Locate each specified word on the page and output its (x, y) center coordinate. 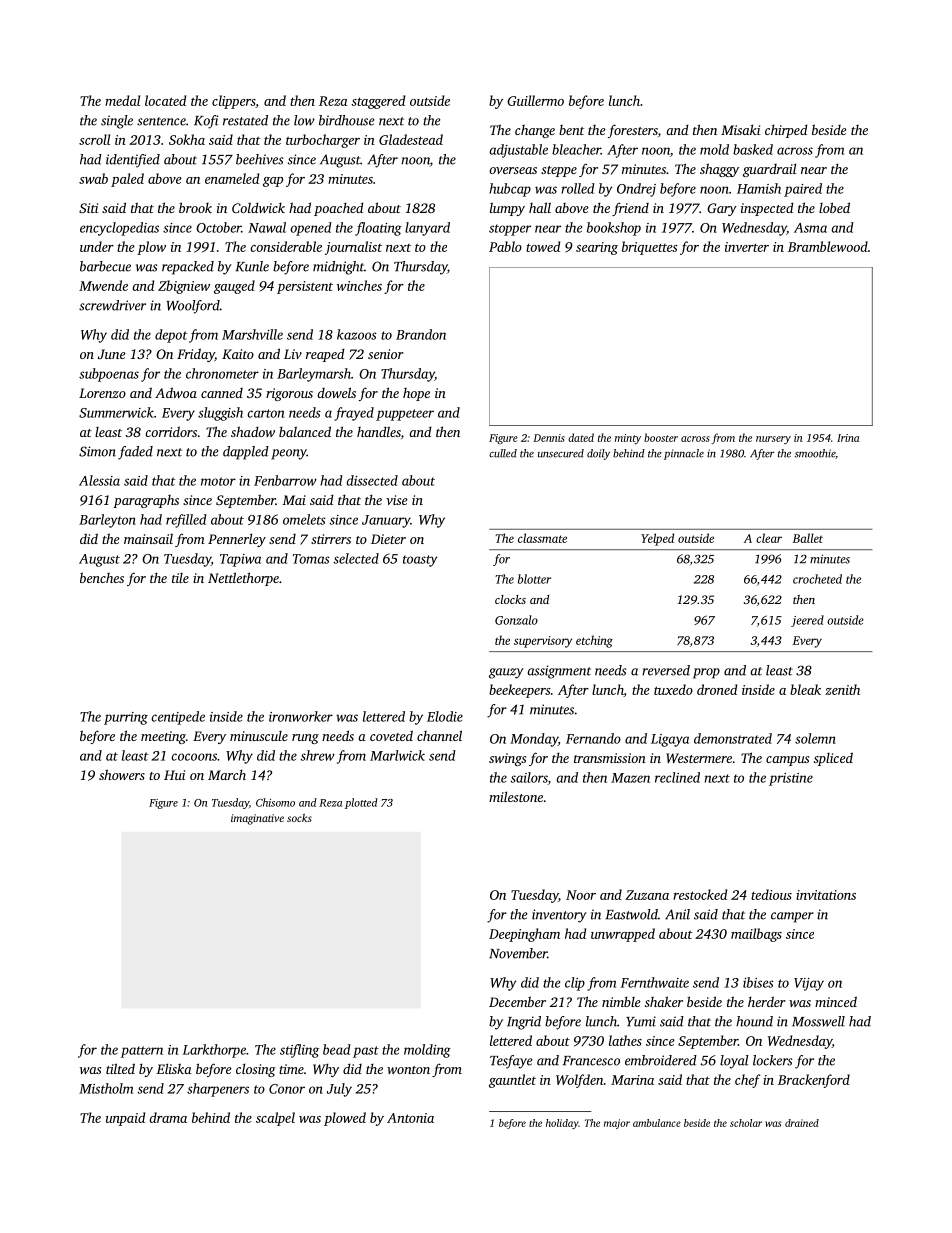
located (165, 100)
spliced (833, 759)
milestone (516, 796)
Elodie (445, 716)
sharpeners (218, 1090)
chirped (786, 131)
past (366, 1052)
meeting (163, 737)
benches (102, 577)
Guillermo (535, 100)
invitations (826, 895)
